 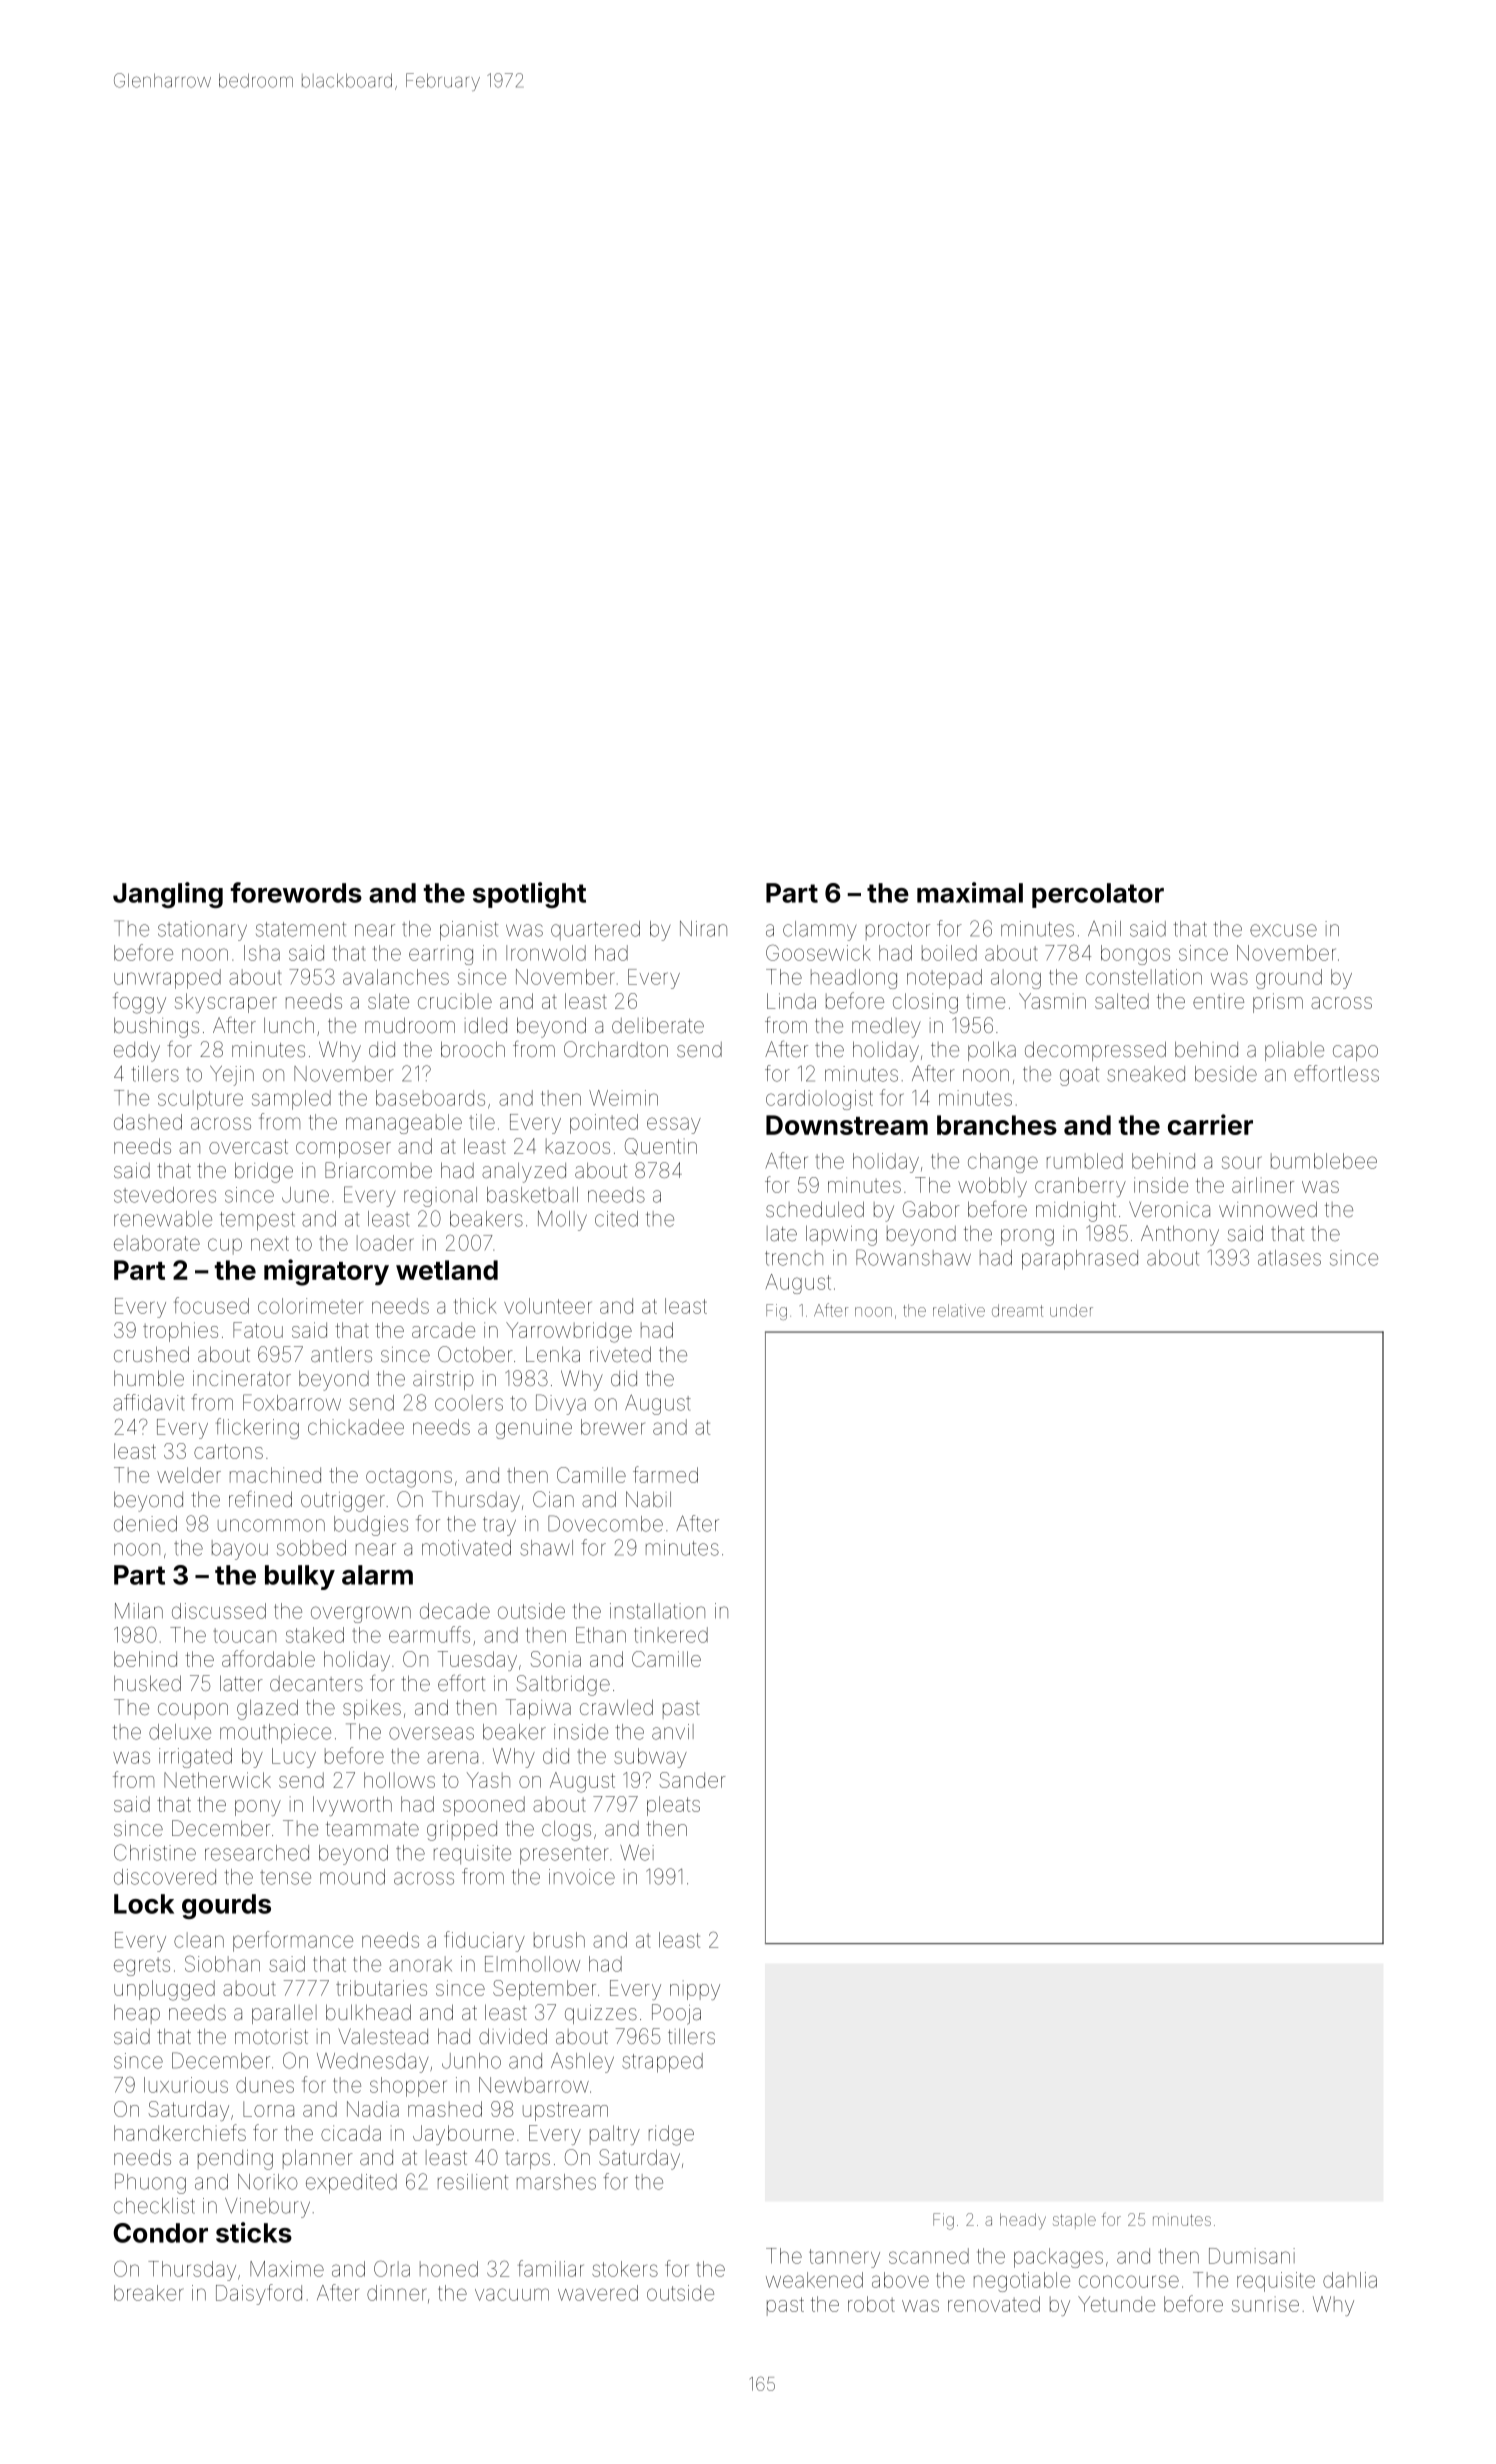 I want to click on Sander, so click(x=692, y=1780).
